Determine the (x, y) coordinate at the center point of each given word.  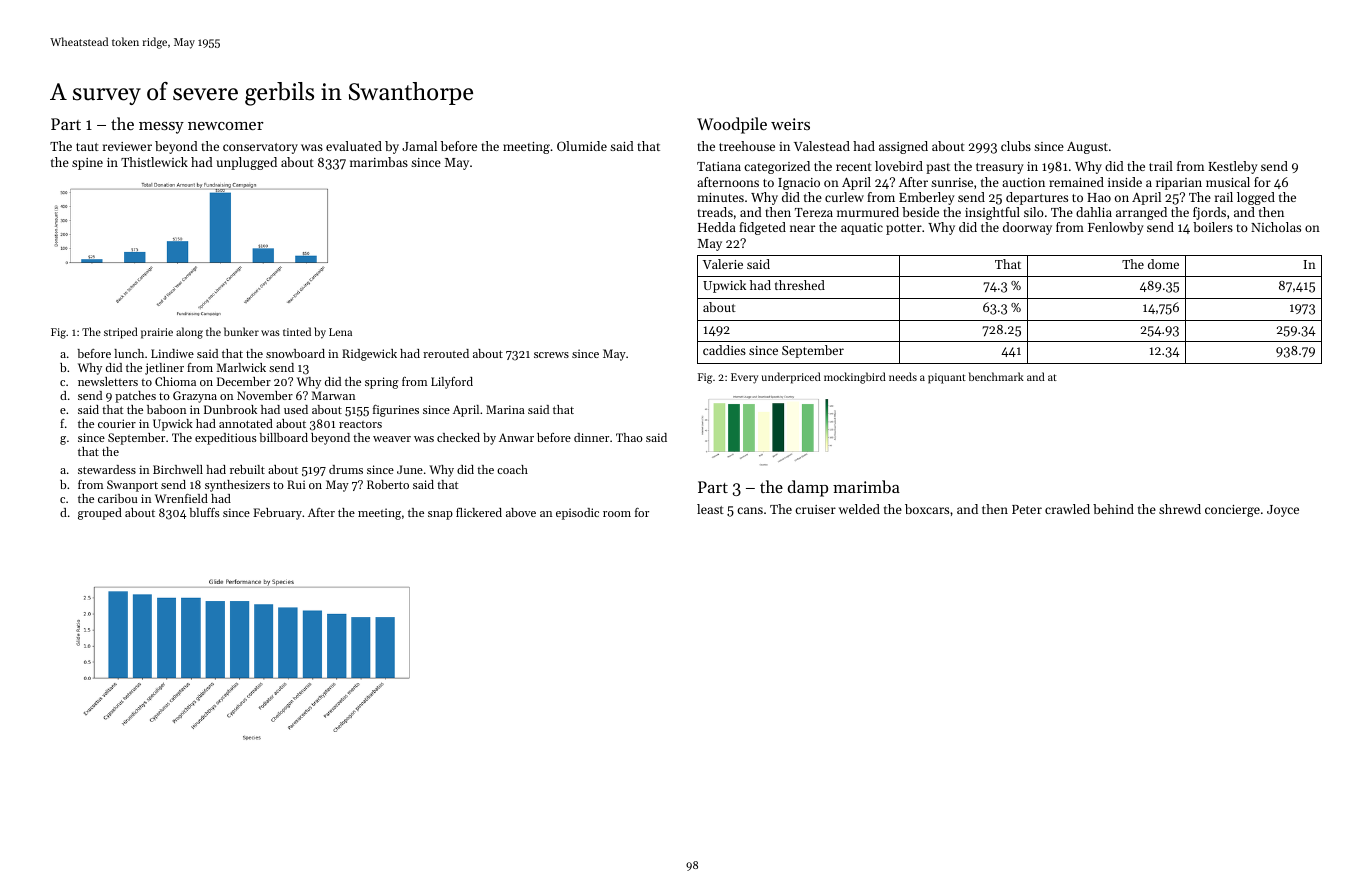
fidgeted (762, 228)
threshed (800, 285)
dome (1163, 264)
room (617, 514)
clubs (1016, 146)
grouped (100, 514)
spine (87, 164)
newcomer (226, 126)
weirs (790, 124)
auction (1023, 182)
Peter (1027, 509)
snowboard (295, 353)
